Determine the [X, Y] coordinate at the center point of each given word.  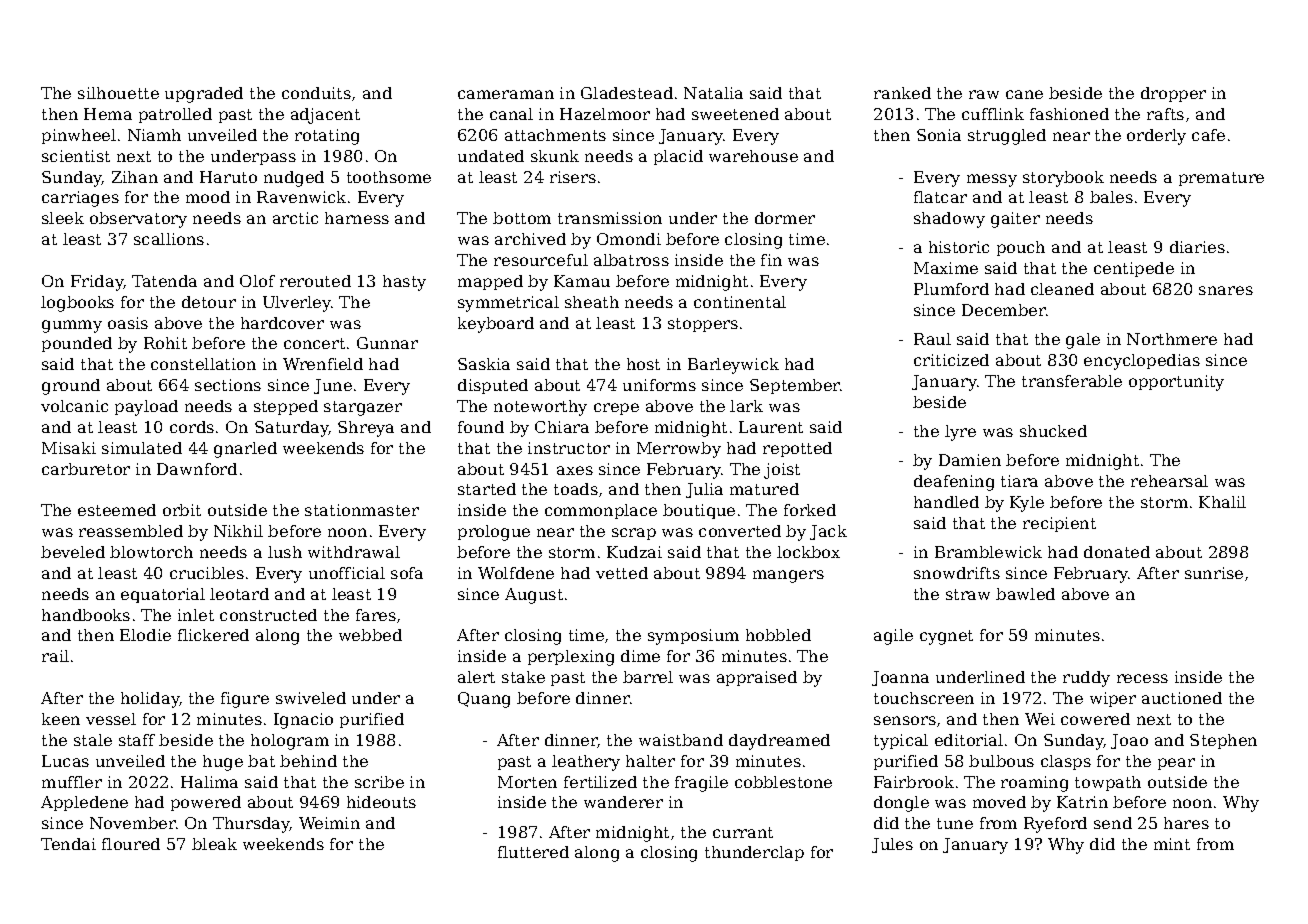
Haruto [228, 177]
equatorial [163, 595]
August [534, 596]
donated [1117, 552]
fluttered [533, 852]
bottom [522, 218]
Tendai [68, 844]
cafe [1208, 135]
